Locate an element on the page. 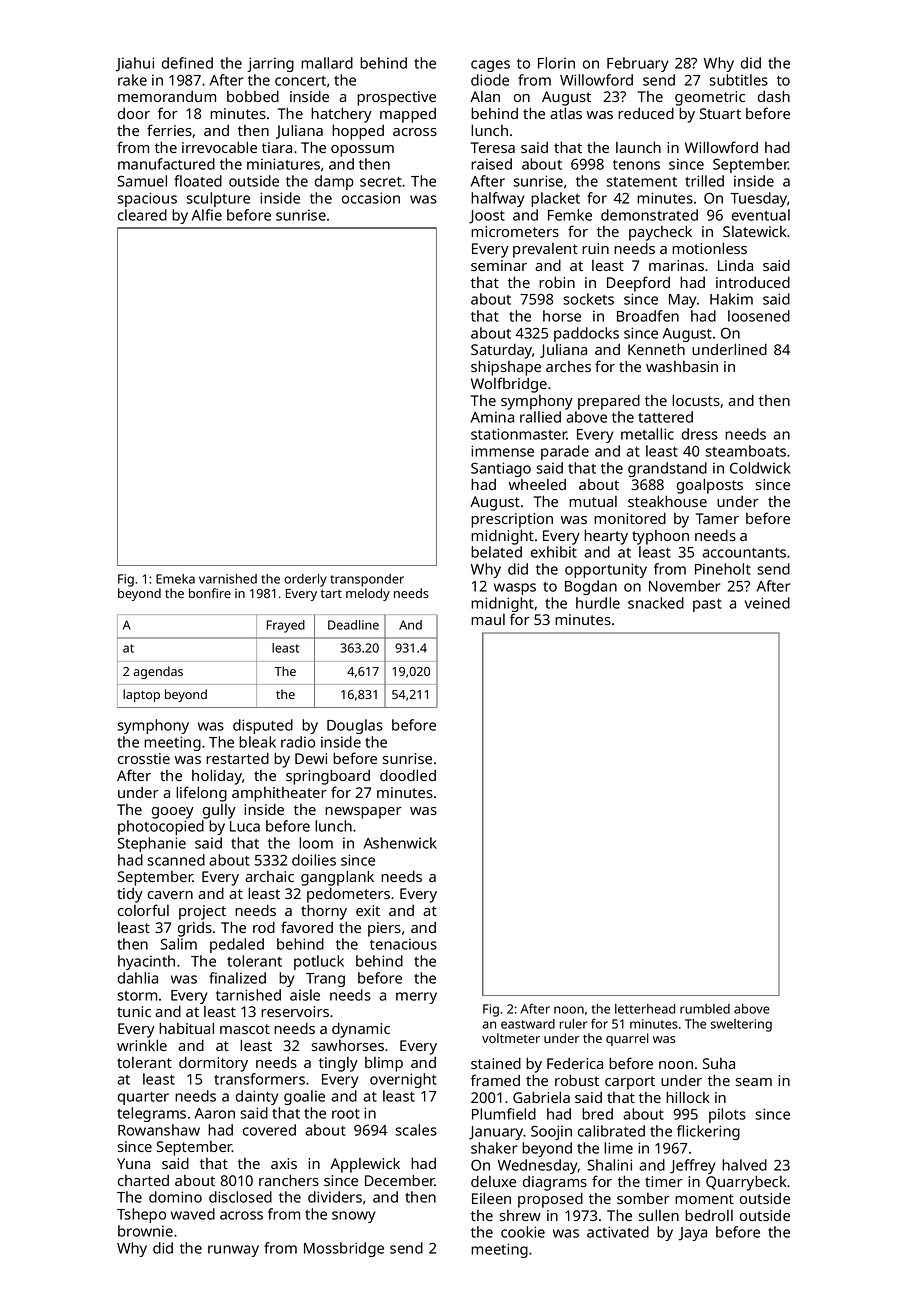 The width and height of the page is (908, 1316). goalposts is located at coordinates (710, 486).
